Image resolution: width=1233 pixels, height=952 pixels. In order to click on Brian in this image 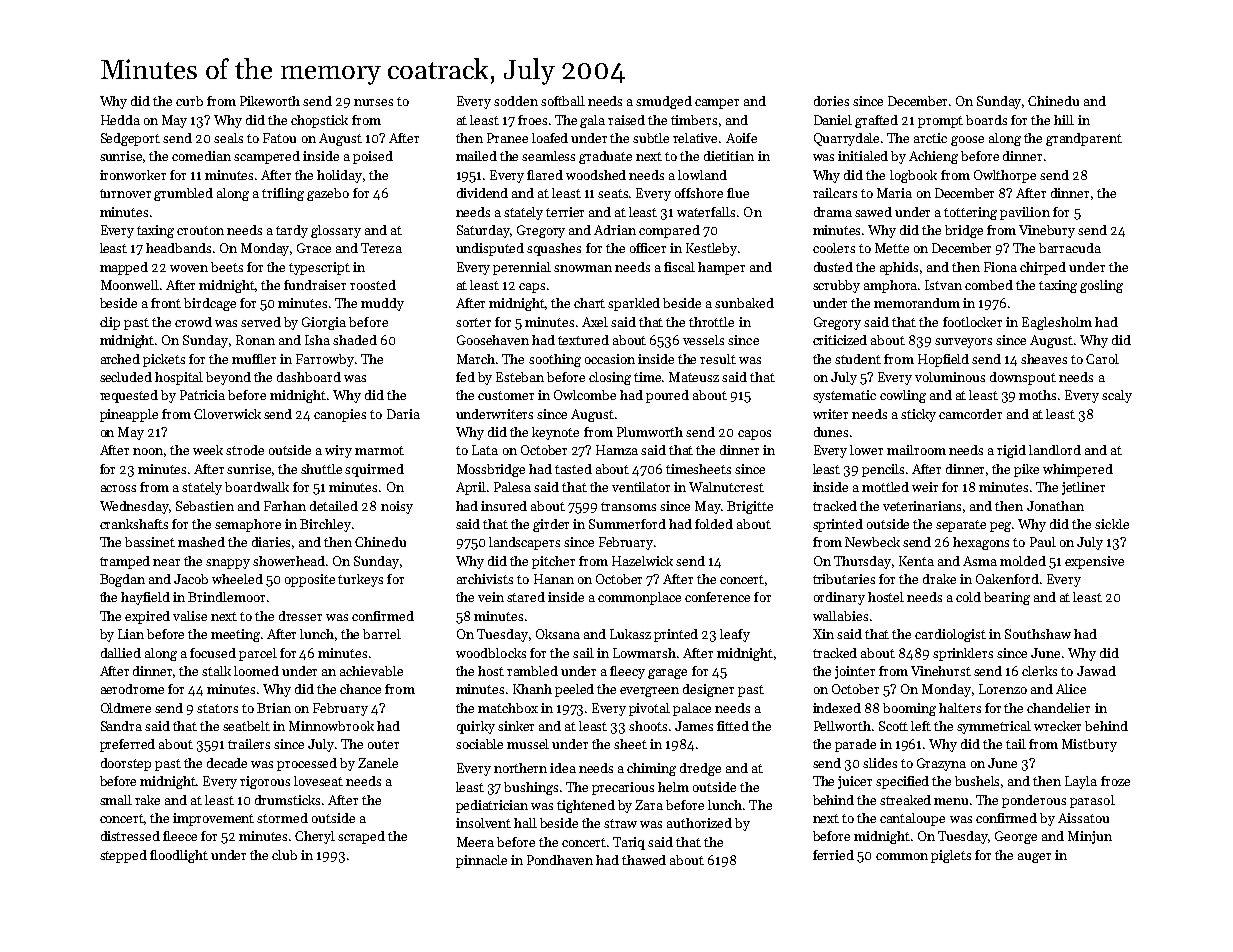, I will do `click(274, 708)`.
